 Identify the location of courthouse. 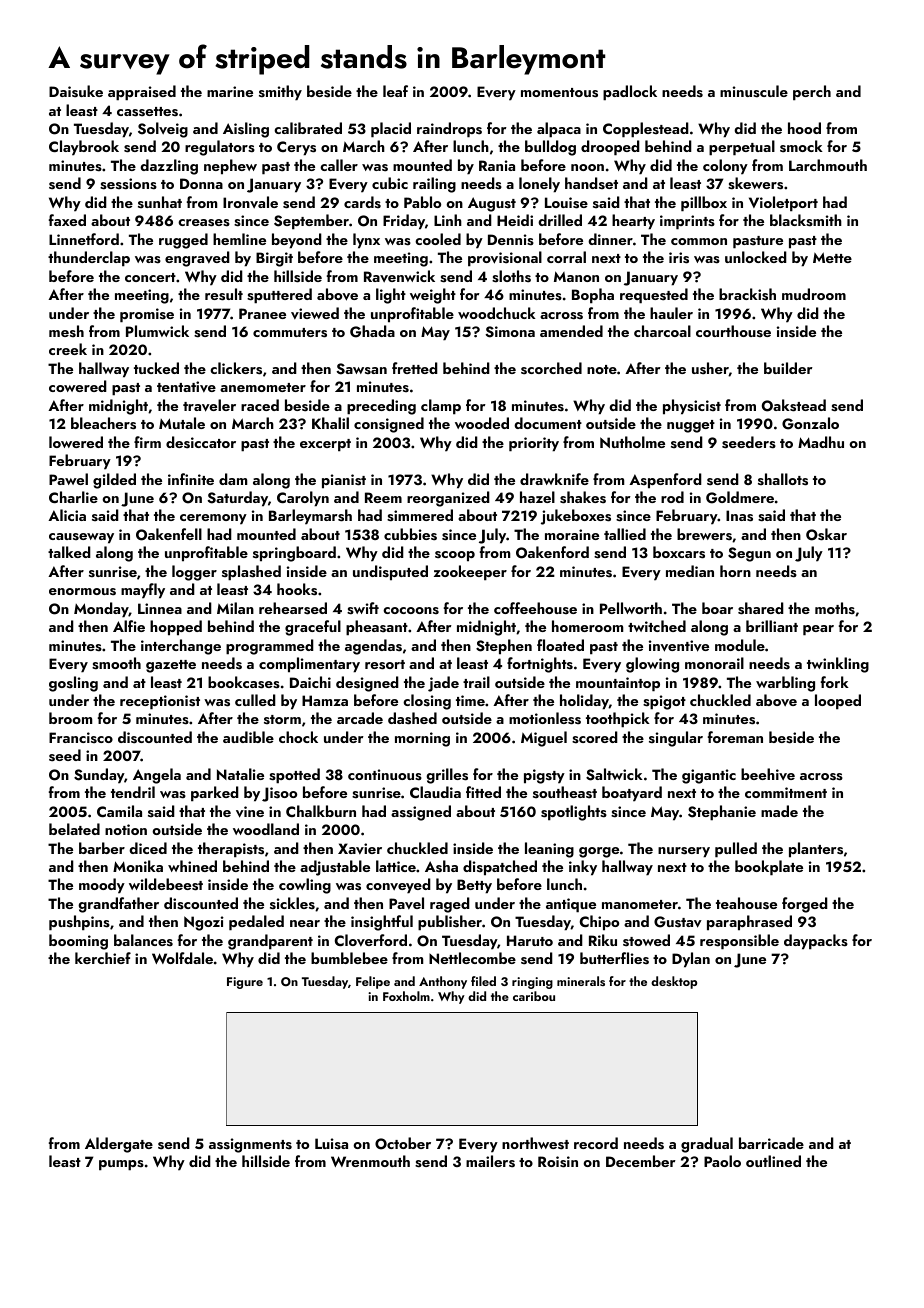
(733, 331).
